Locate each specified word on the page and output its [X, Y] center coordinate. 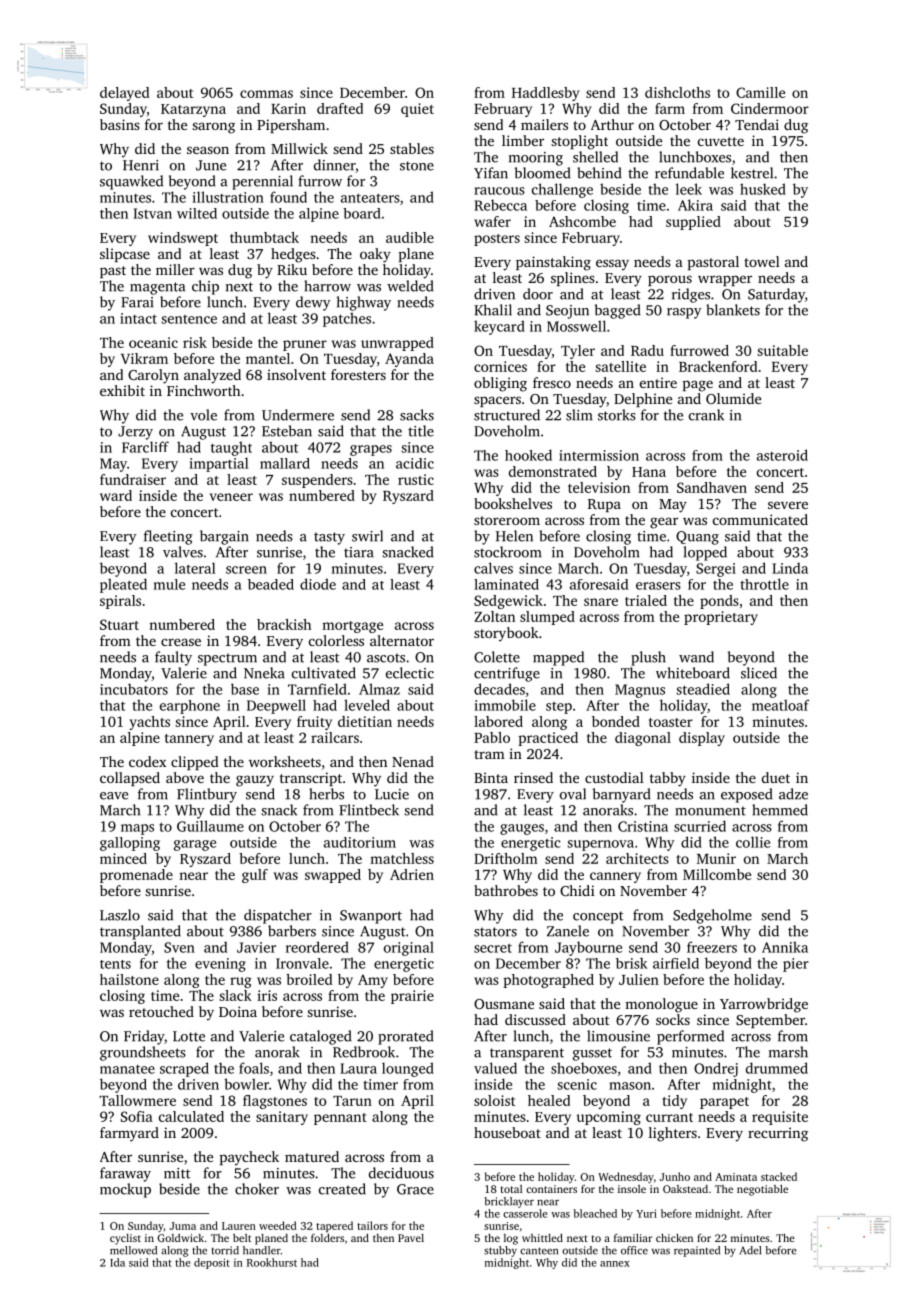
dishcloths [677, 92]
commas [266, 94]
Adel [750, 1250]
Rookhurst [272, 1262]
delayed [125, 94]
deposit [212, 1263]
